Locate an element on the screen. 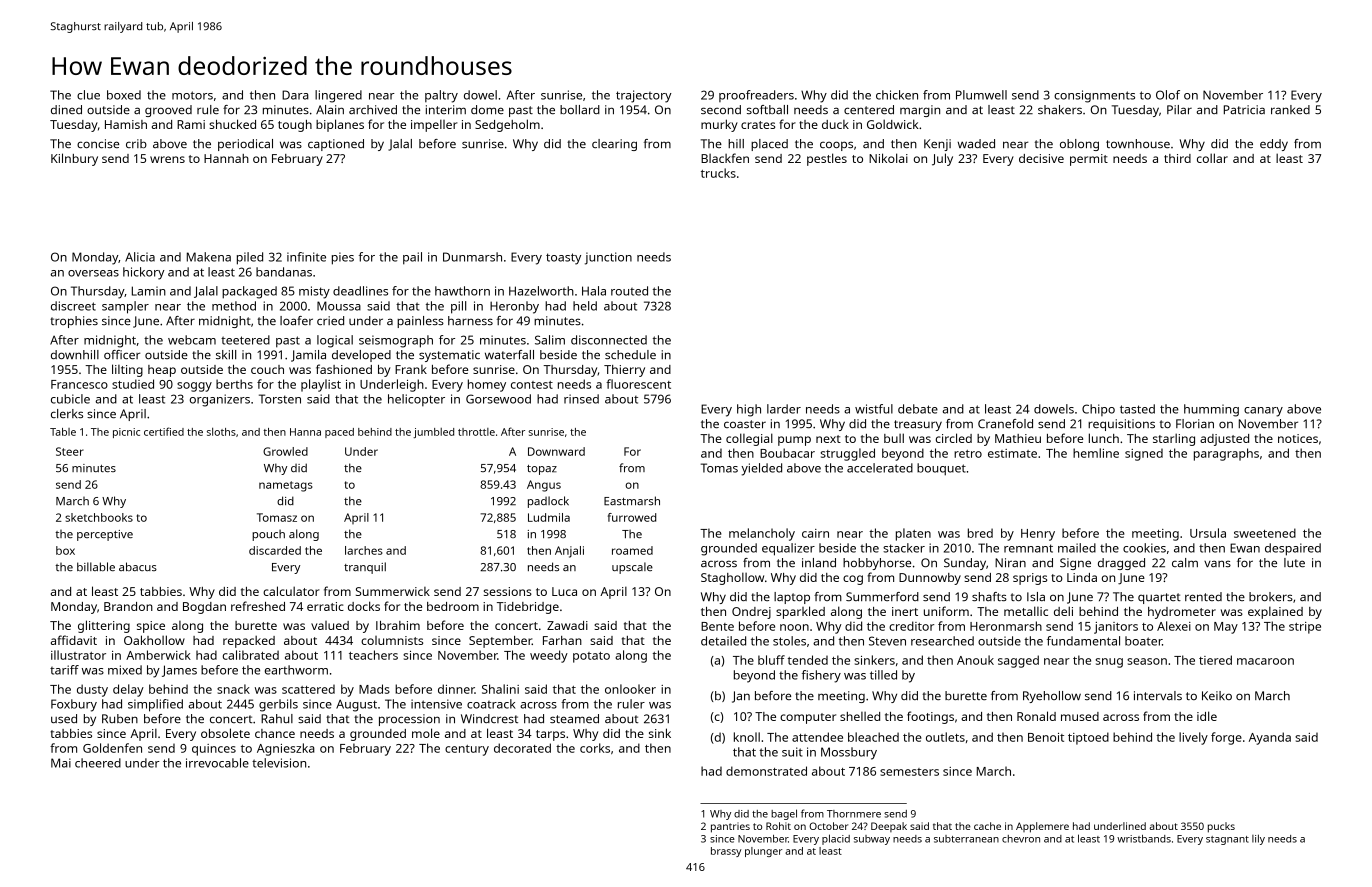 The width and height of the screenshot is (1372, 887). lingered is located at coordinates (338, 96).
